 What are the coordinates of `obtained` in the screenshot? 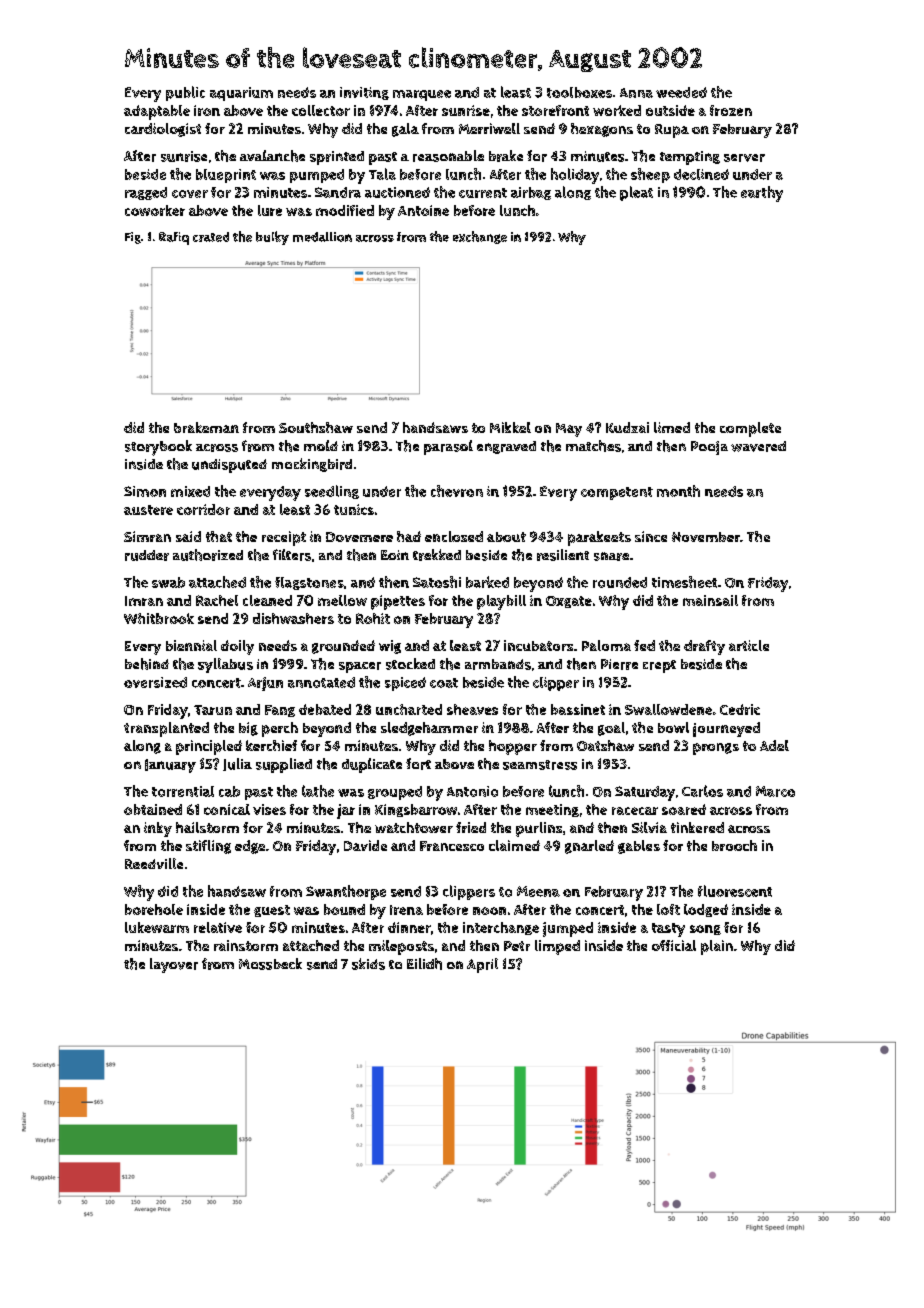 It's located at (153, 809).
